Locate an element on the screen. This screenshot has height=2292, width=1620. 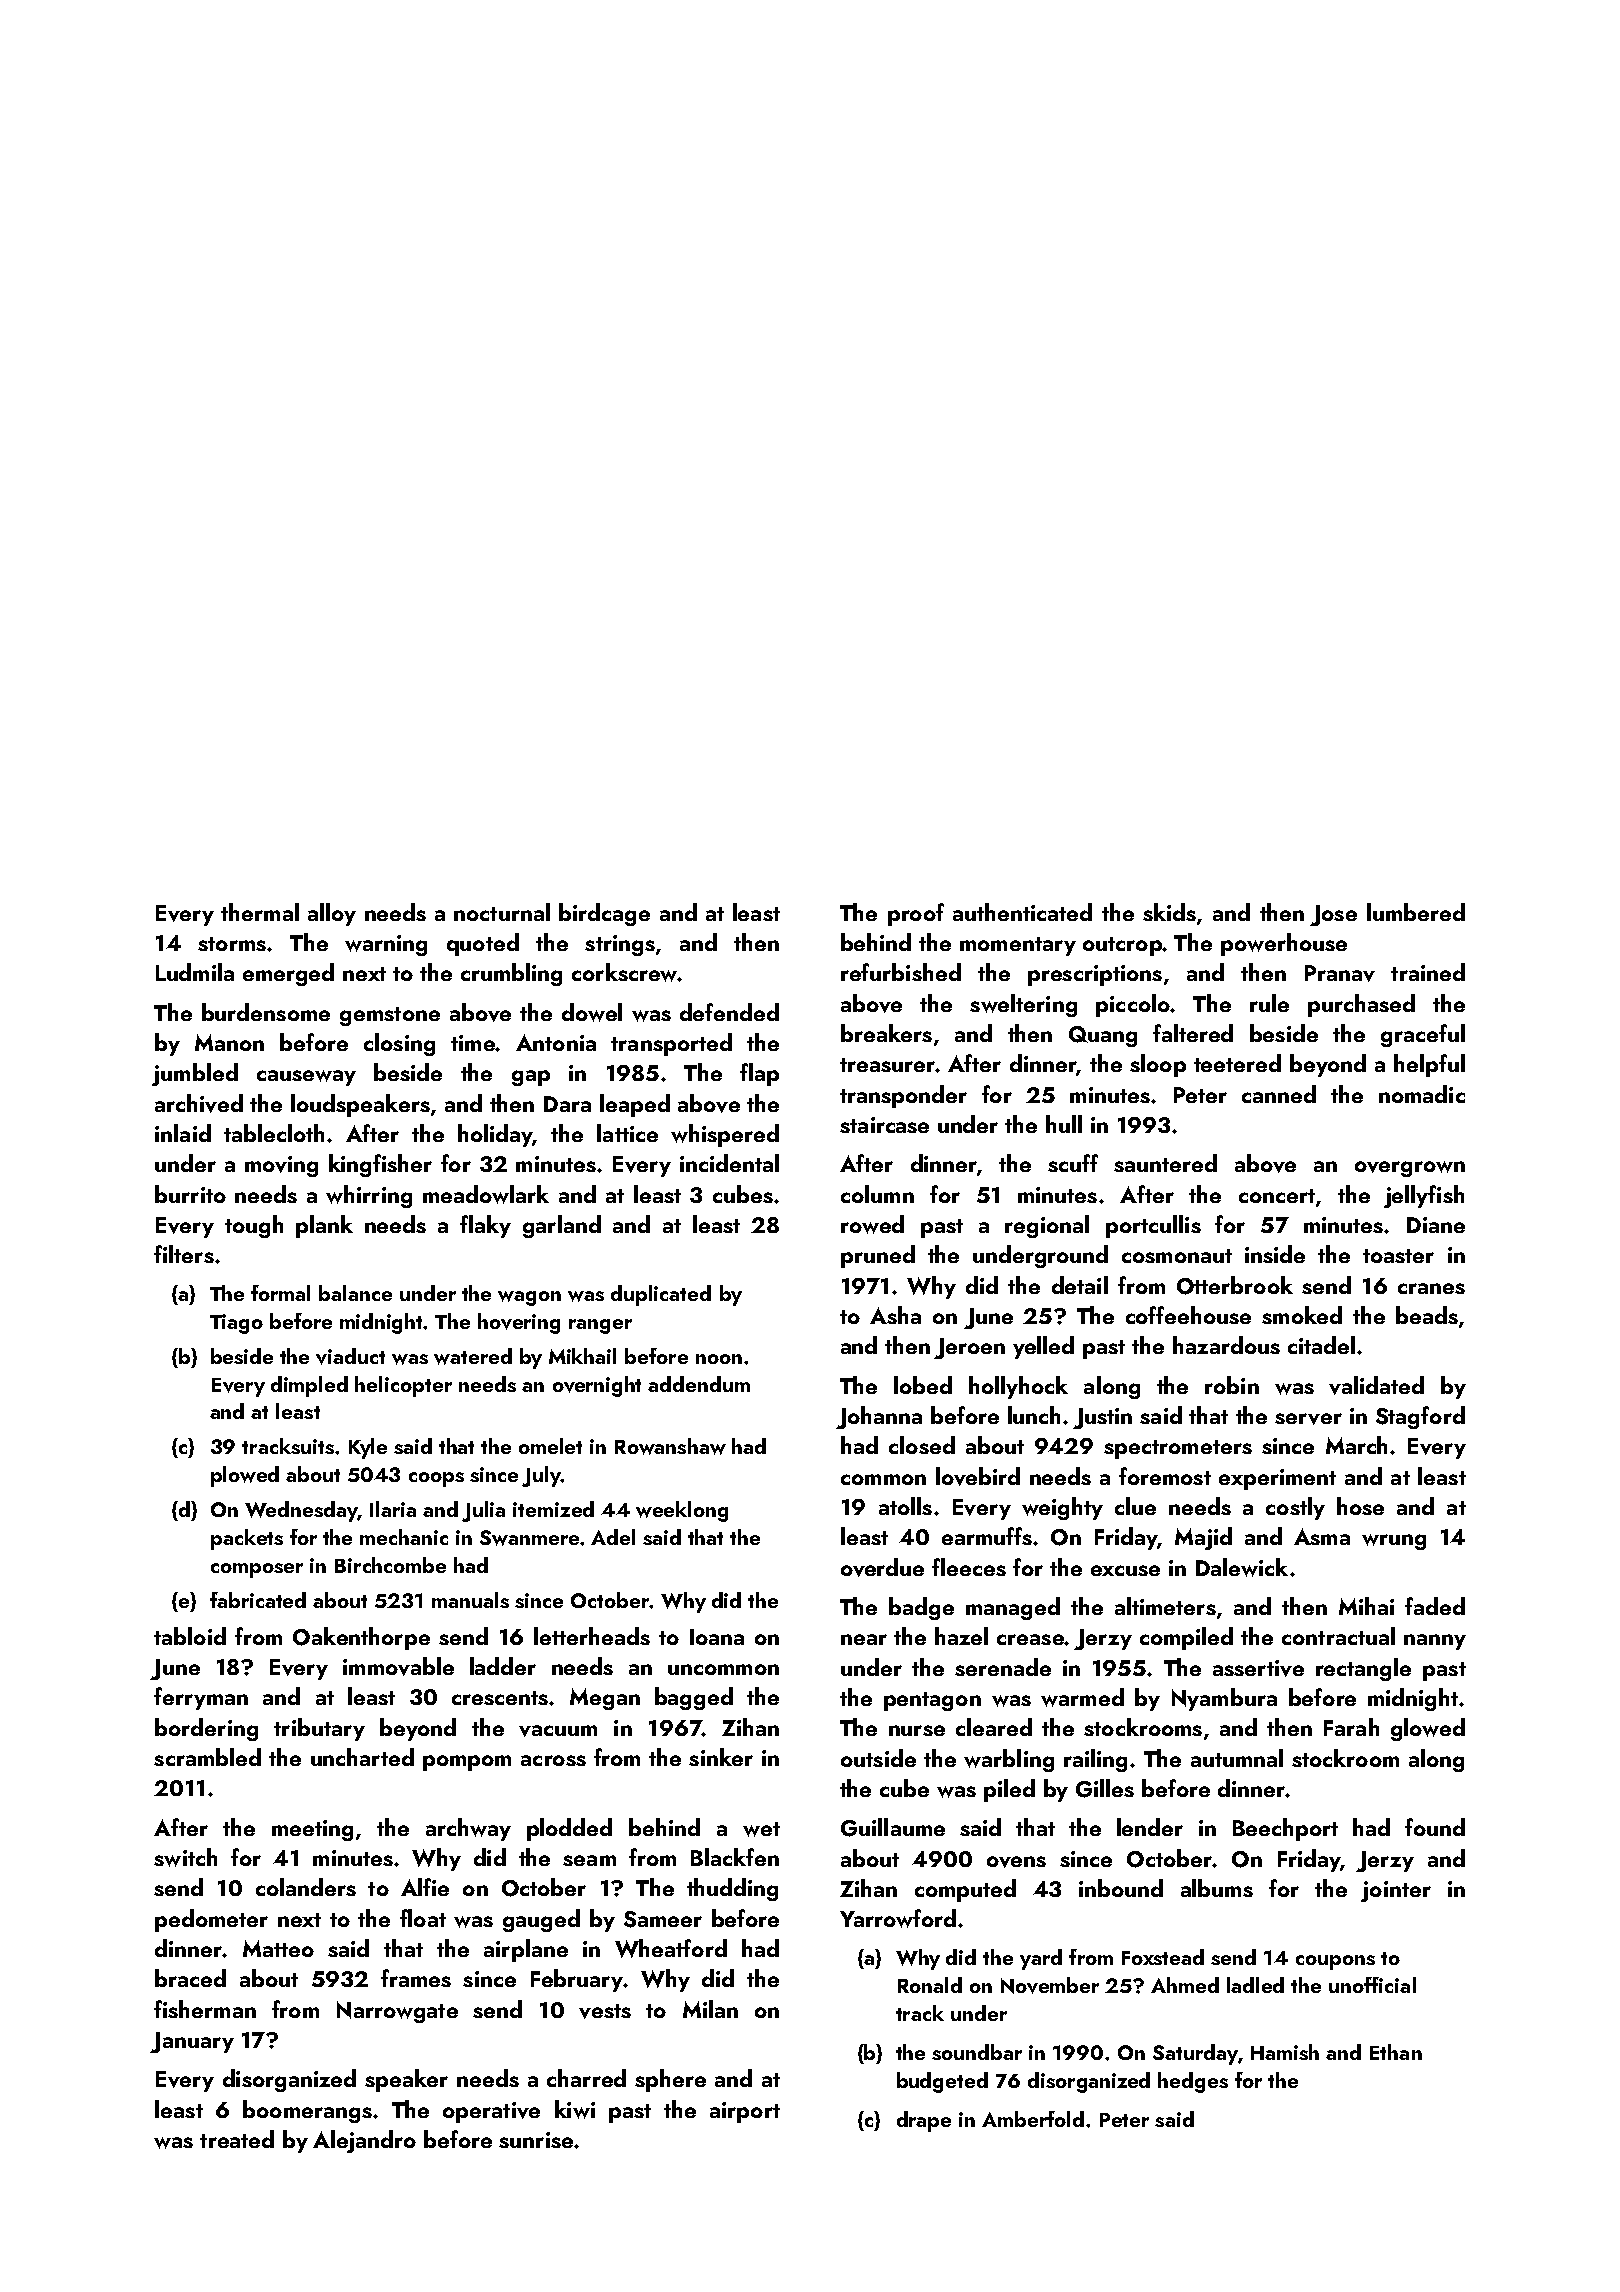
thermal is located at coordinates (260, 912).
